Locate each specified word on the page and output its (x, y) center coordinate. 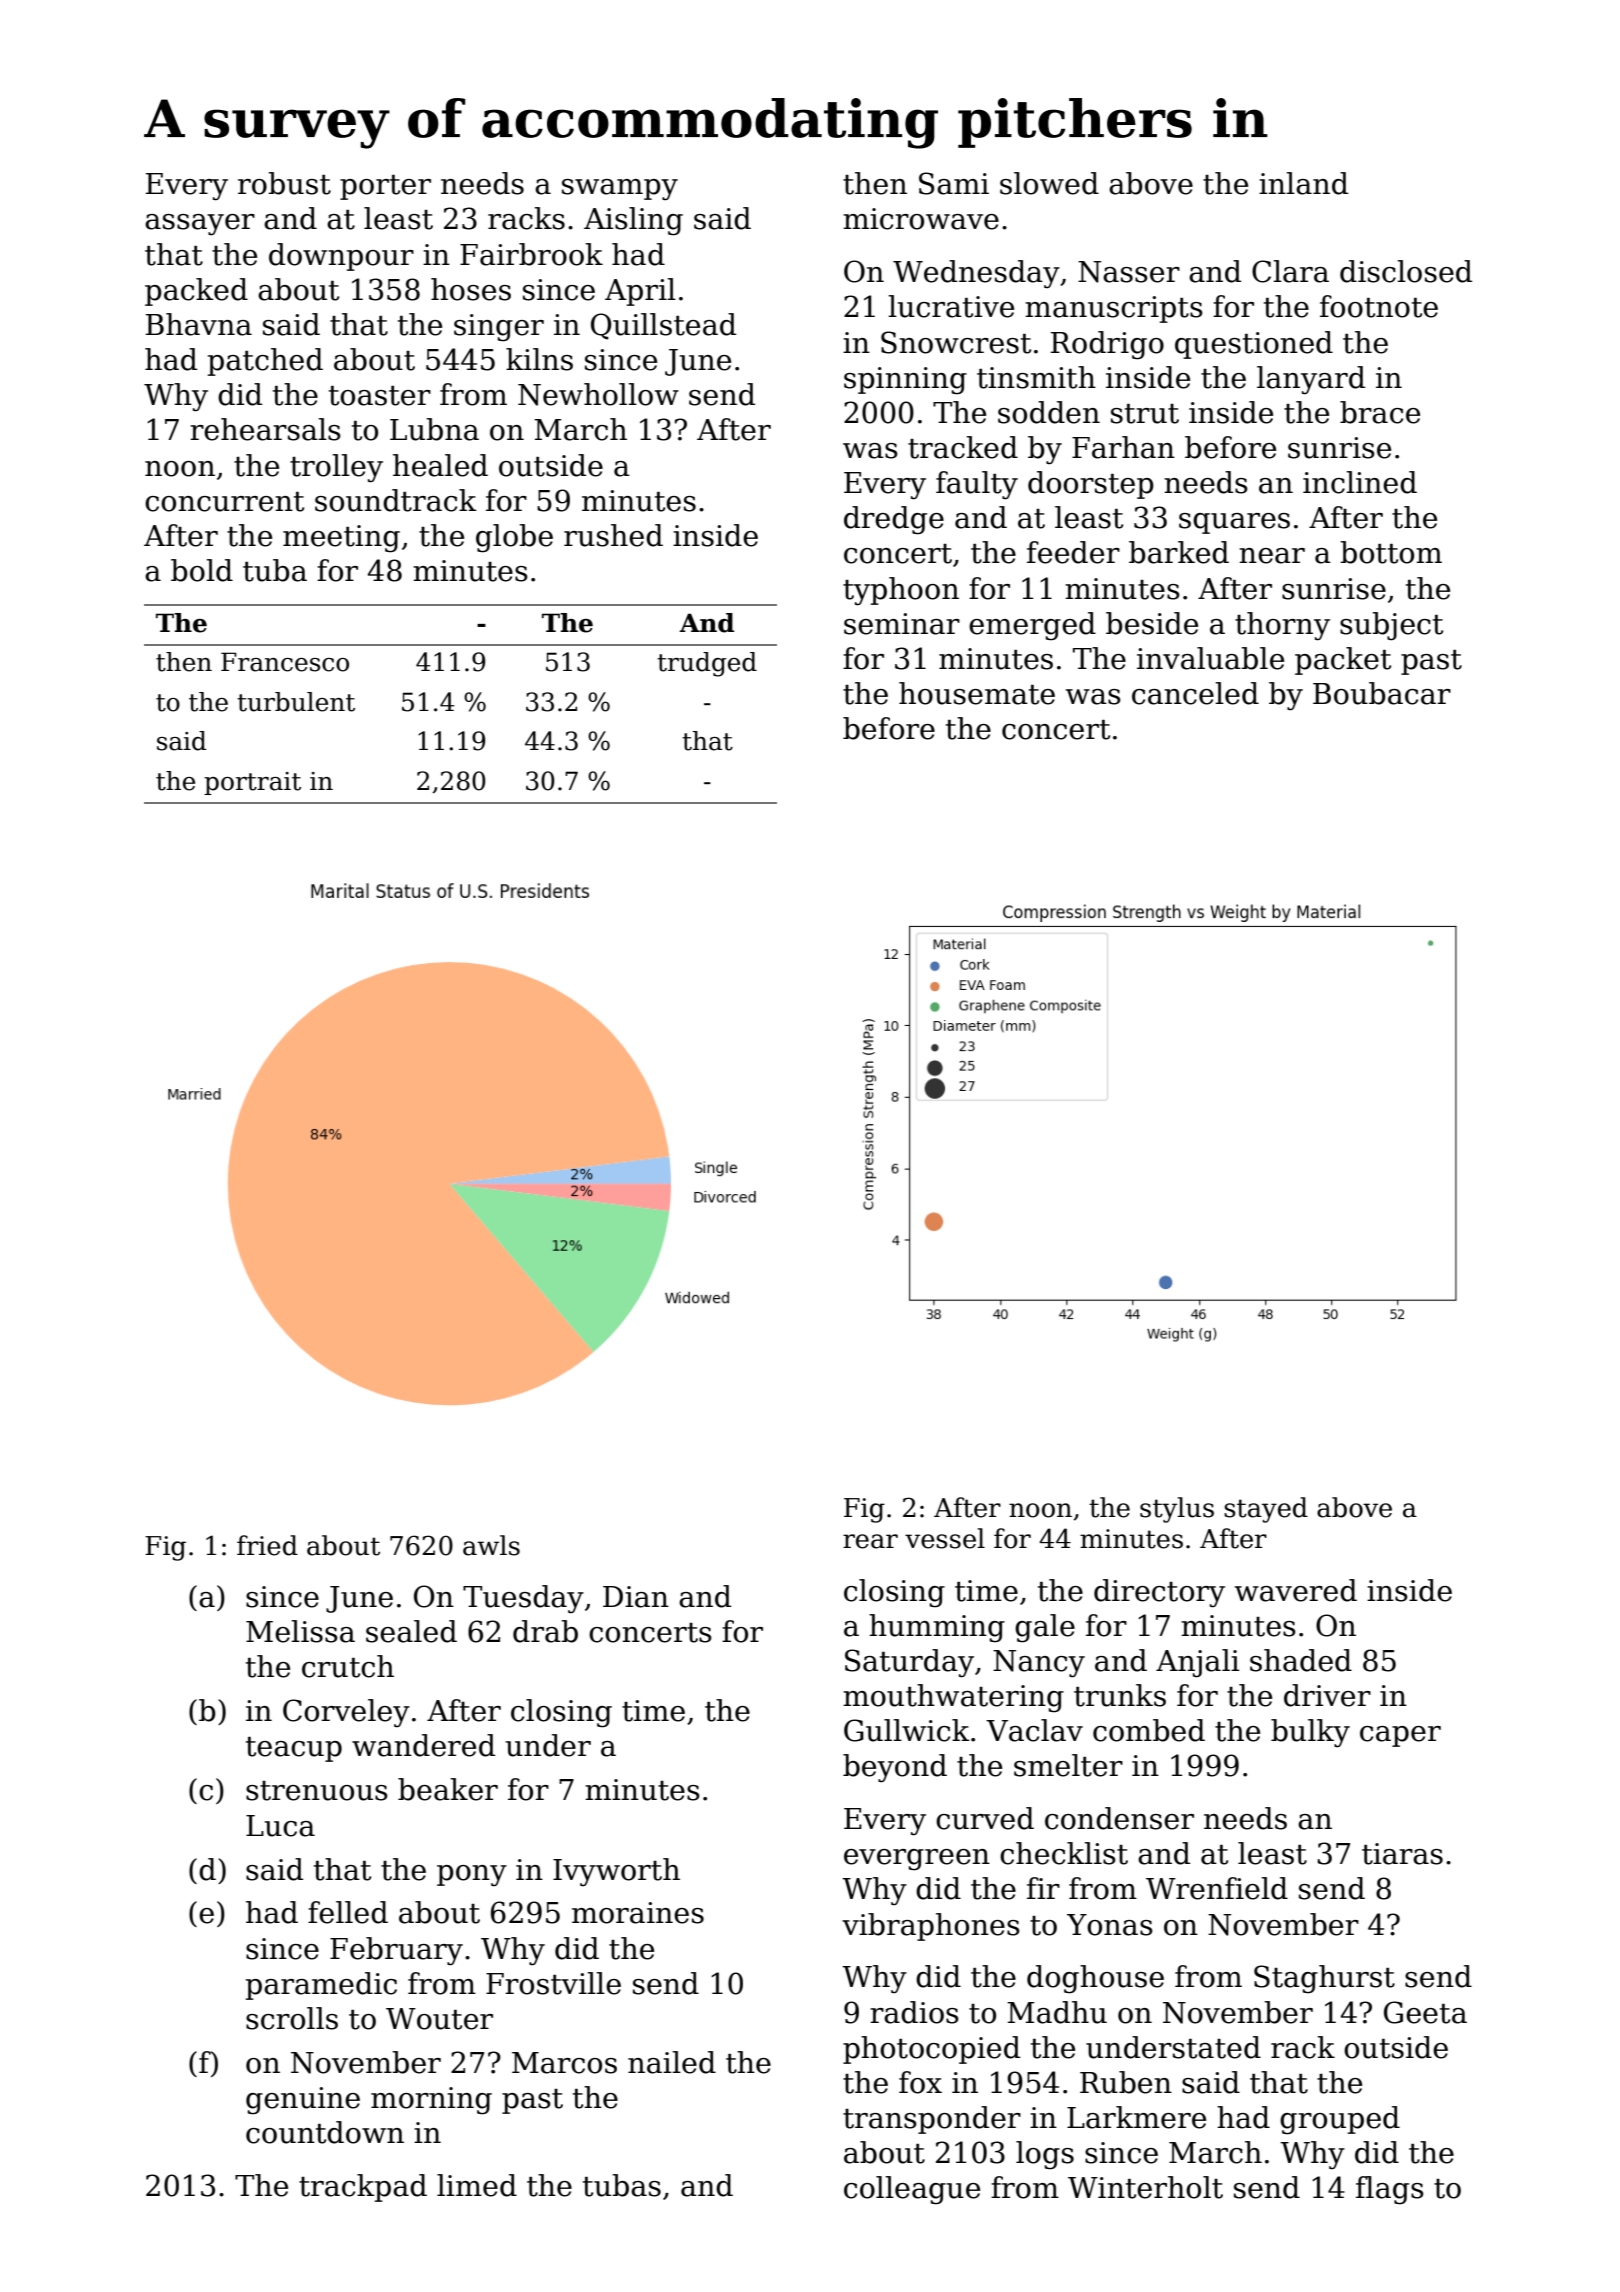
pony (472, 1875)
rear (870, 1541)
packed (196, 292)
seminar (902, 624)
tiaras (1402, 1854)
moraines (638, 1913)
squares (1234, 523)
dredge (894, 520)
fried (267, 1545)
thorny (1282, 626)
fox (920, 2082)
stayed (1266, 1510)
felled (348, 1912)
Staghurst (1324, 1979)
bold (202, 570)
